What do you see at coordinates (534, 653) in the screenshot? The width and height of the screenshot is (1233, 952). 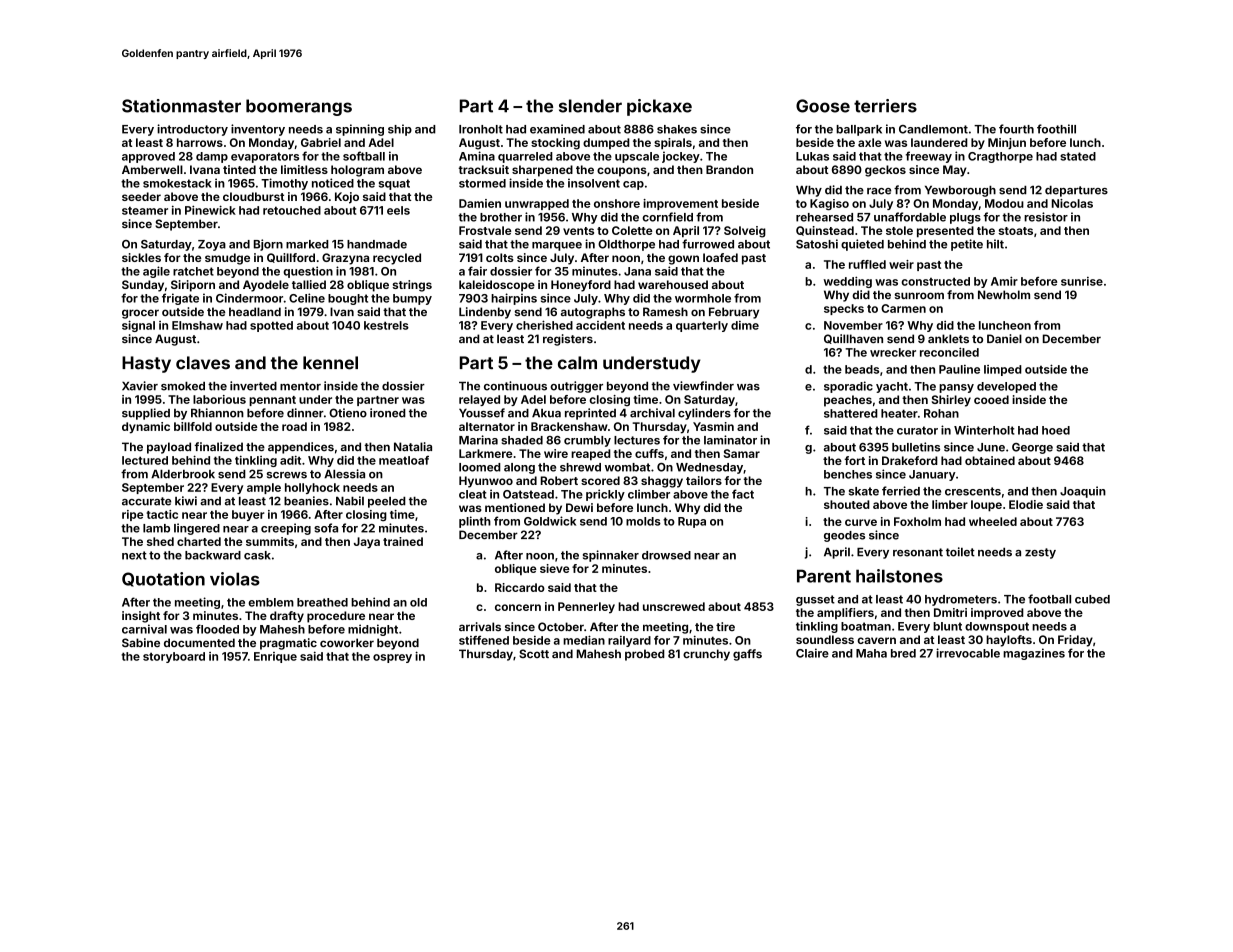 I see `Scott` at bounding box center [534, 653].
